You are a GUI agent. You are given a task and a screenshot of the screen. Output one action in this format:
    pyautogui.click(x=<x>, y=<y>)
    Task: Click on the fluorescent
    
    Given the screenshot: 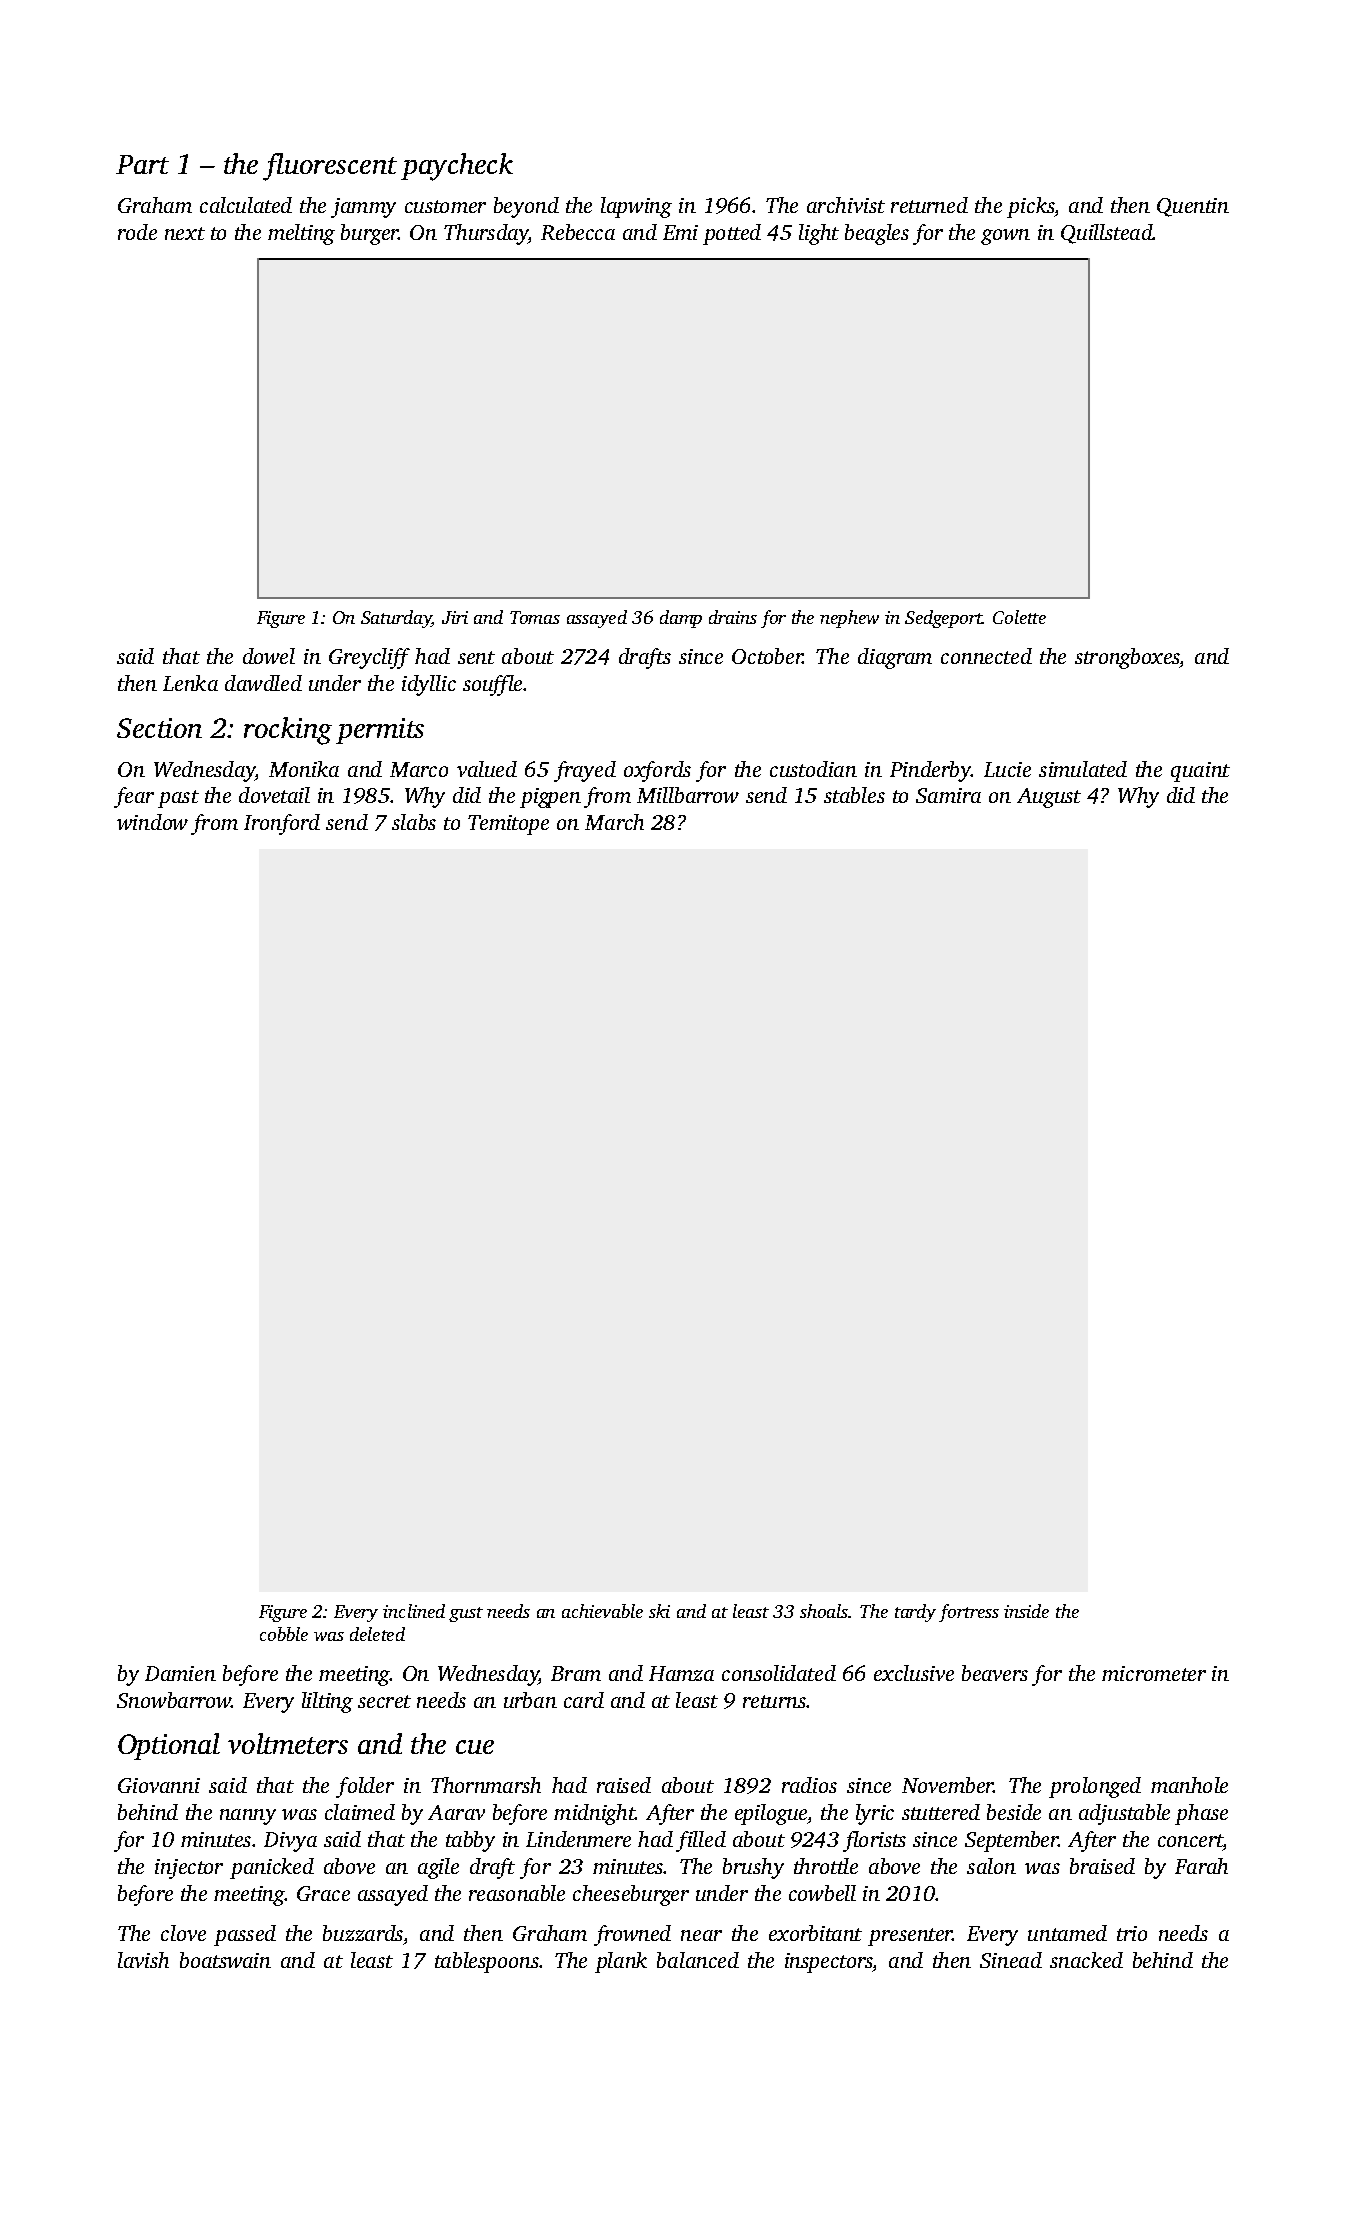 What is the action you would take?
    pyautogui.click(x=330, y=167)
